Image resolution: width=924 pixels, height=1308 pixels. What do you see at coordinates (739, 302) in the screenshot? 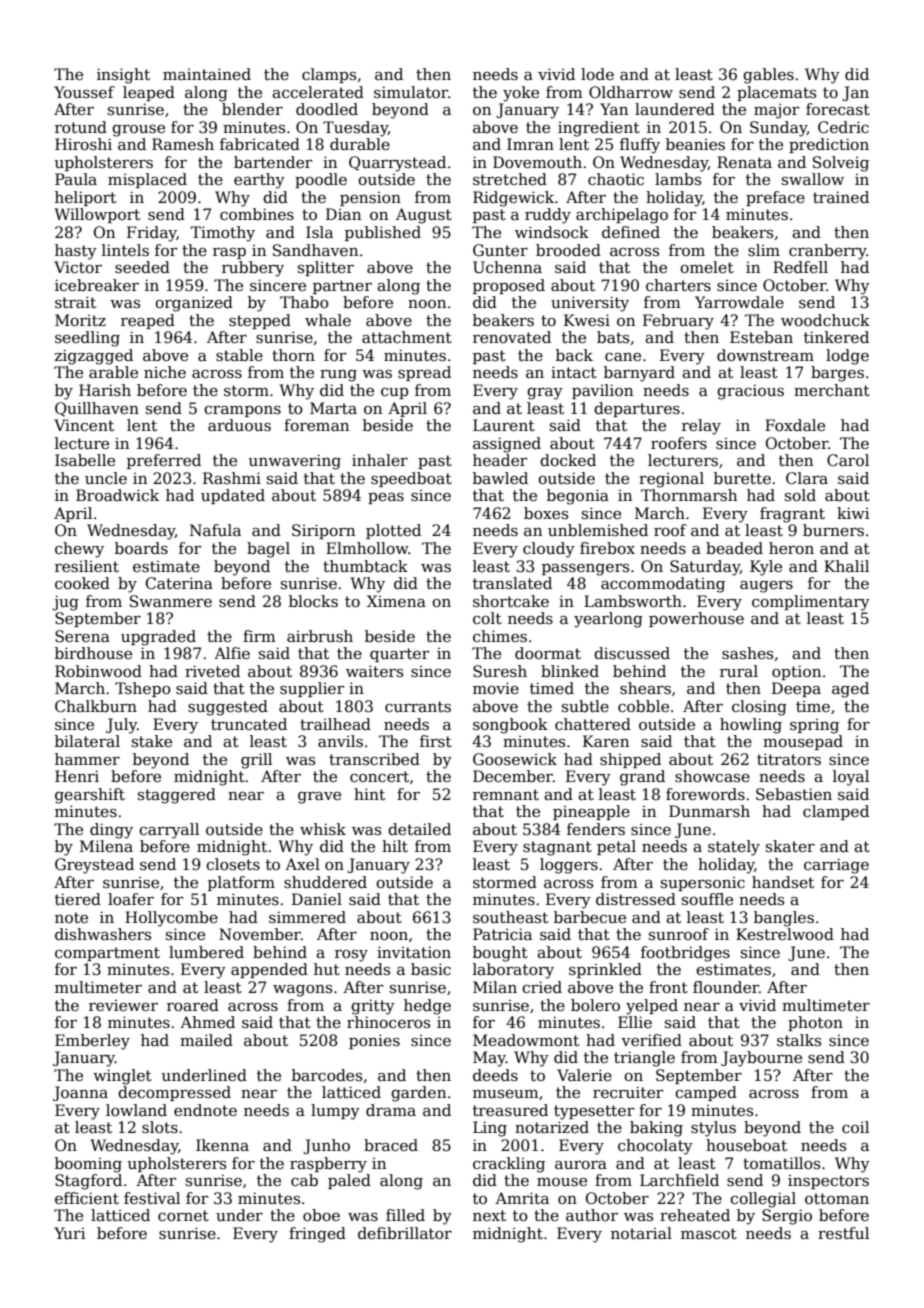
I see `Yarrowdale` at bounding box center [739, 302].
